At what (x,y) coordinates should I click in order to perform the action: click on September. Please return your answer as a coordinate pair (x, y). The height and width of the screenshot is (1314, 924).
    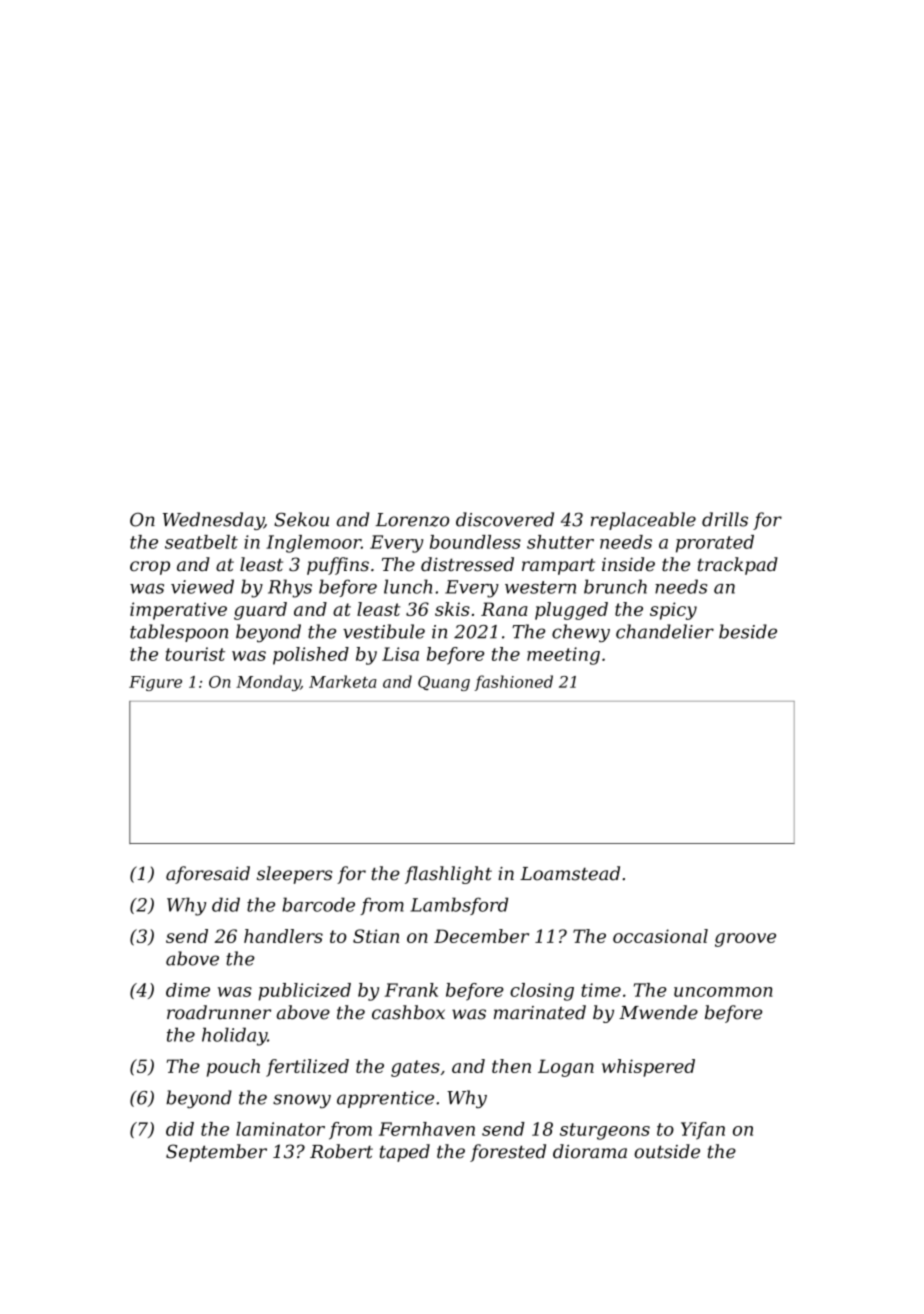
    Looking at the image, I should click on (216, 1153).
